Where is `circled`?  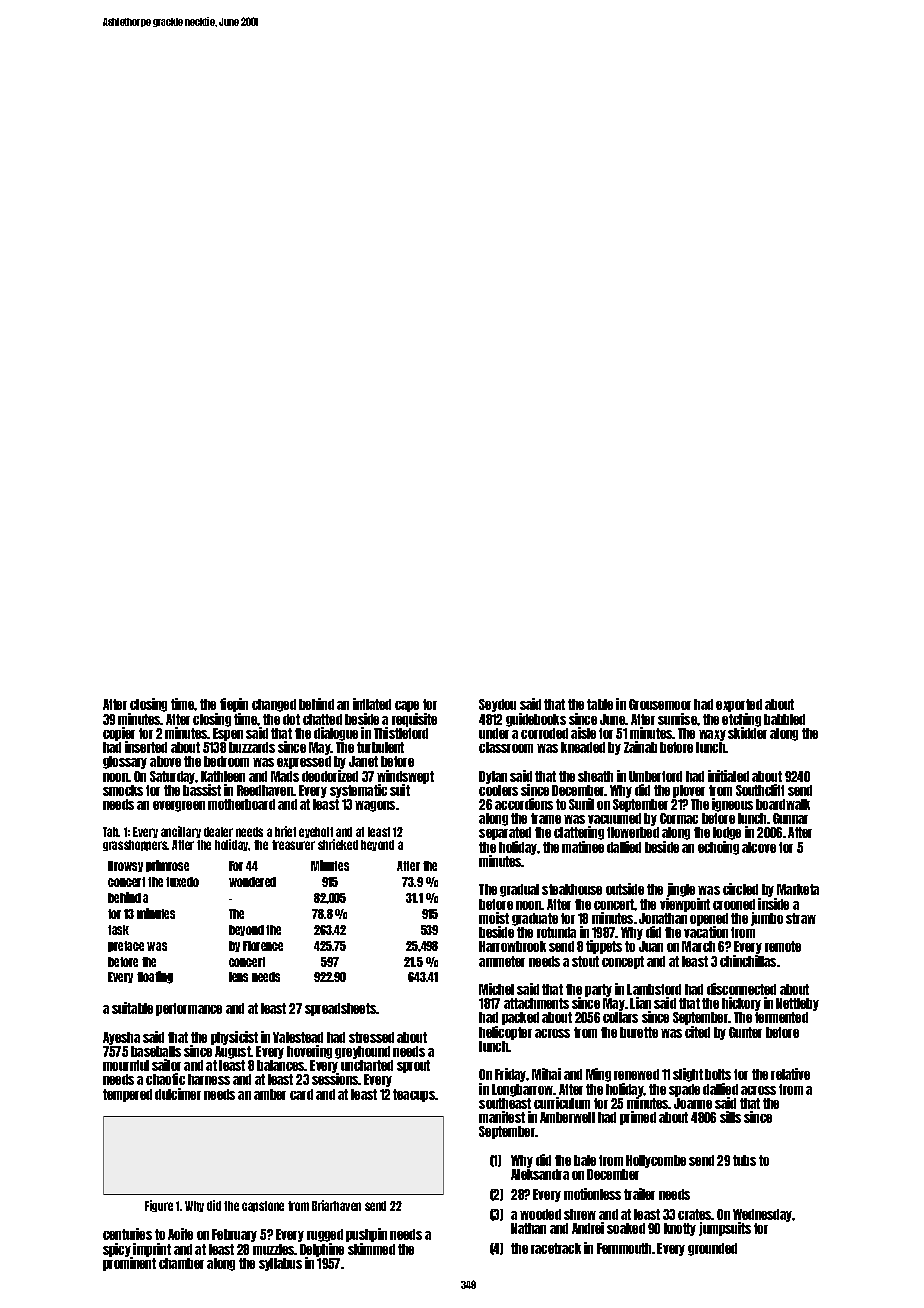
circled is located at coordinates (740, 889).
